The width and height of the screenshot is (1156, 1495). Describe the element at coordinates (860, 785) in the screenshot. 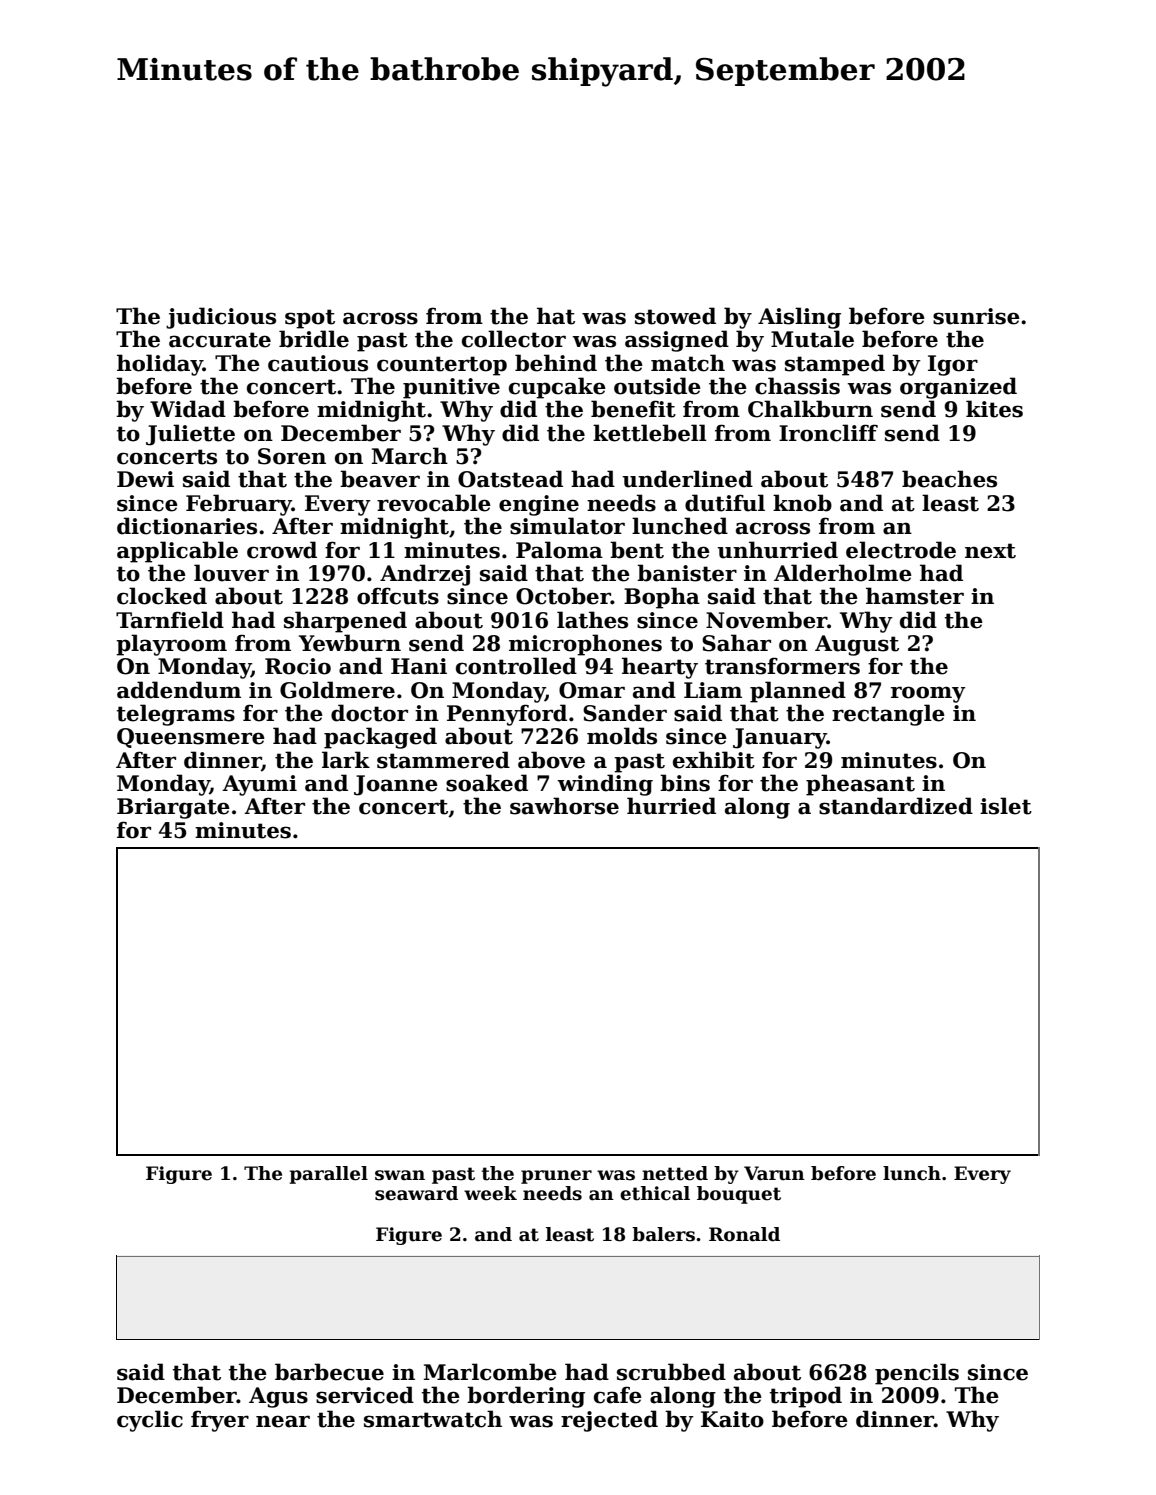

I see `pheasant` at that location.
